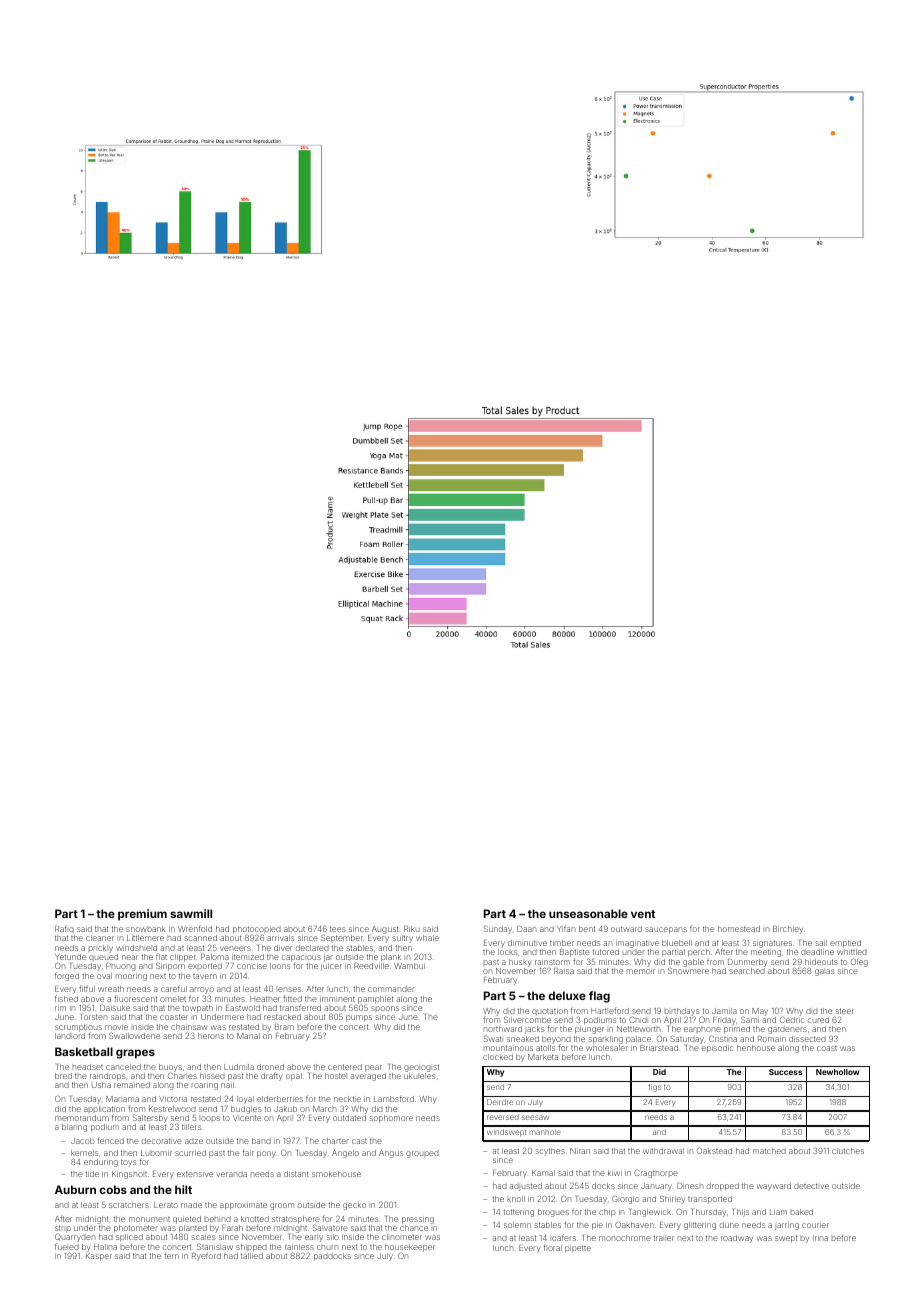 Image resolution: width=924 pixels, height=1308 pixels. I want to click on vent, so click(643, 914).
